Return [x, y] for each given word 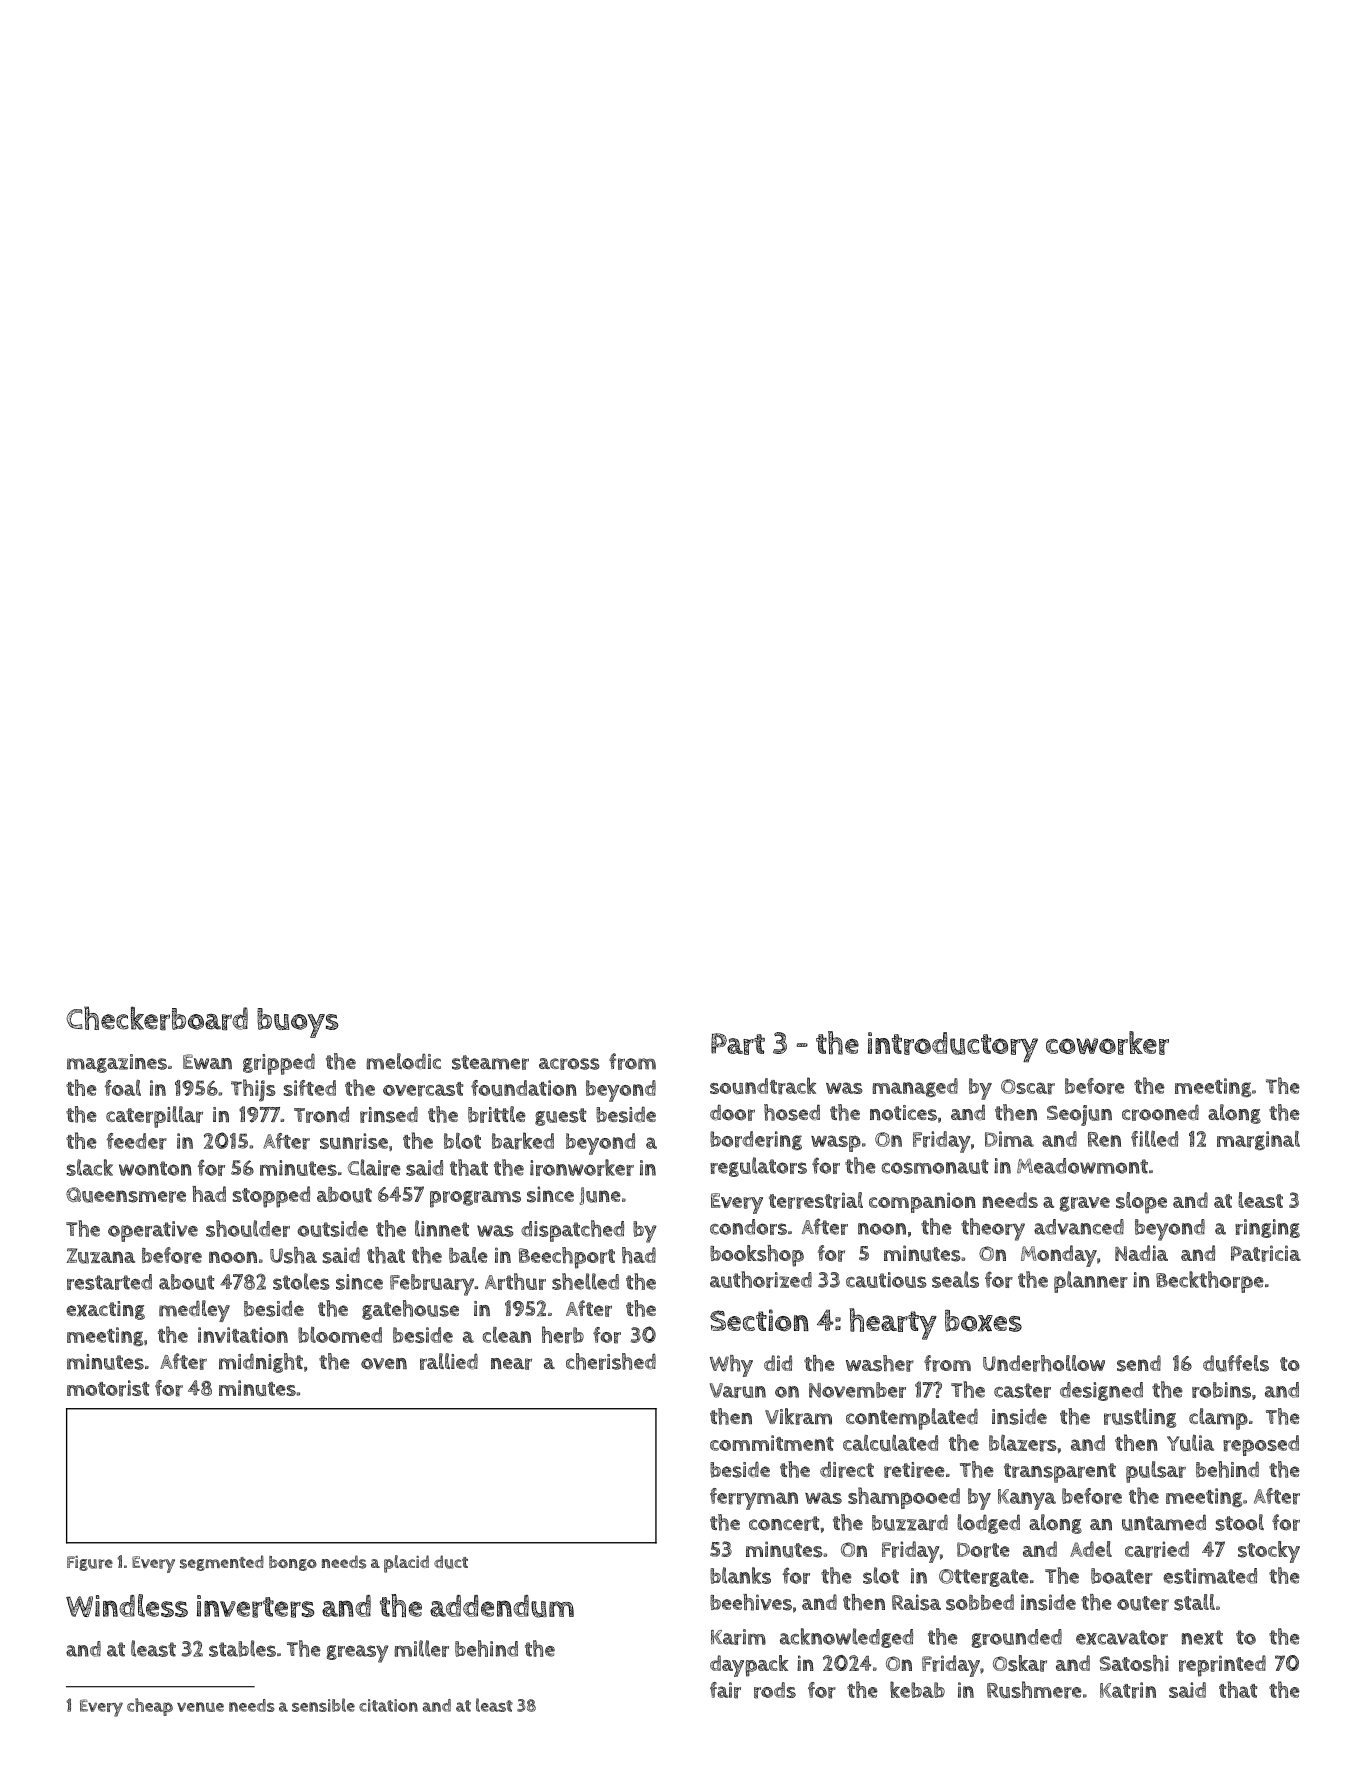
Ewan [207, 1062]
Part [738, 1044]
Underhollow [1044, 1363]
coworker [1107, 1043]
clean [507, 1335]
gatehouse [410, 1310]
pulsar [1156, 1472]
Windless [127, 1605]
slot [881, 1575]
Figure [90, 1563]
